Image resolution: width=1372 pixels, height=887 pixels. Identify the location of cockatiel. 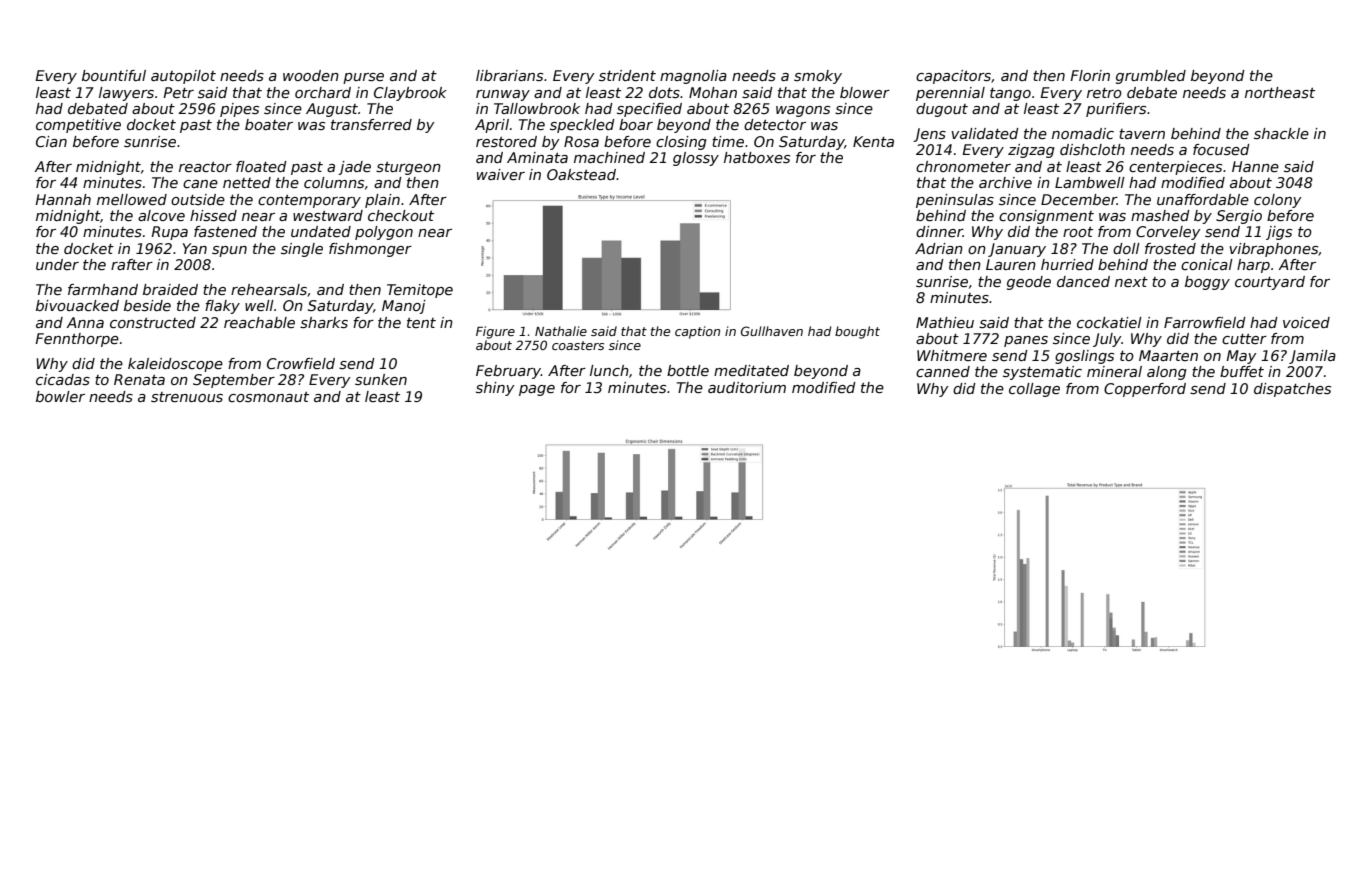
(1109, 322).
